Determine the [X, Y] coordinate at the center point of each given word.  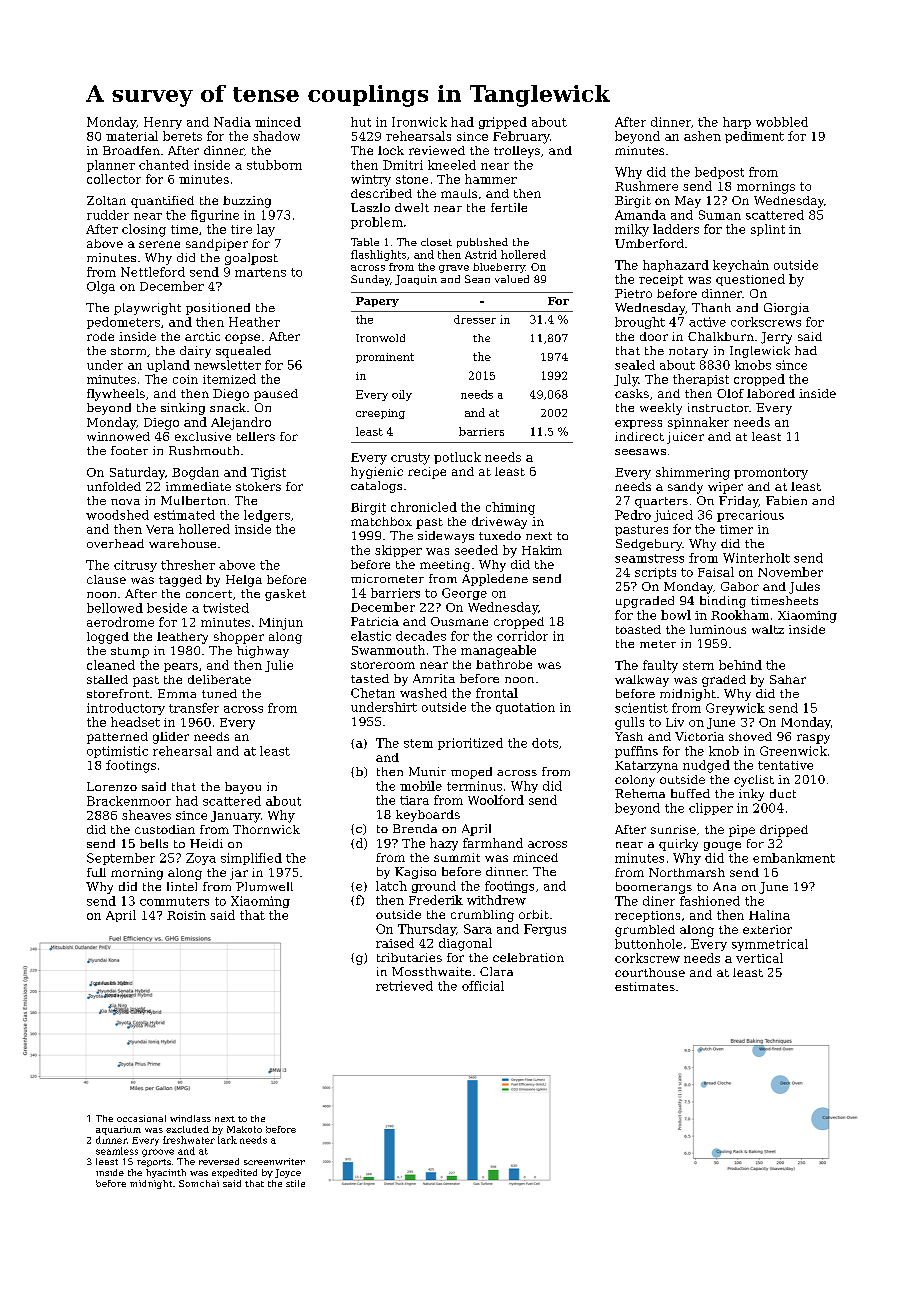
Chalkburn [721, 336]
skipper [398, 551]
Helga [244, 581]
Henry [163, 123]
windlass [190, 1118]
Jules [804, 588]
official [483, 986]
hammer [491, 179]
